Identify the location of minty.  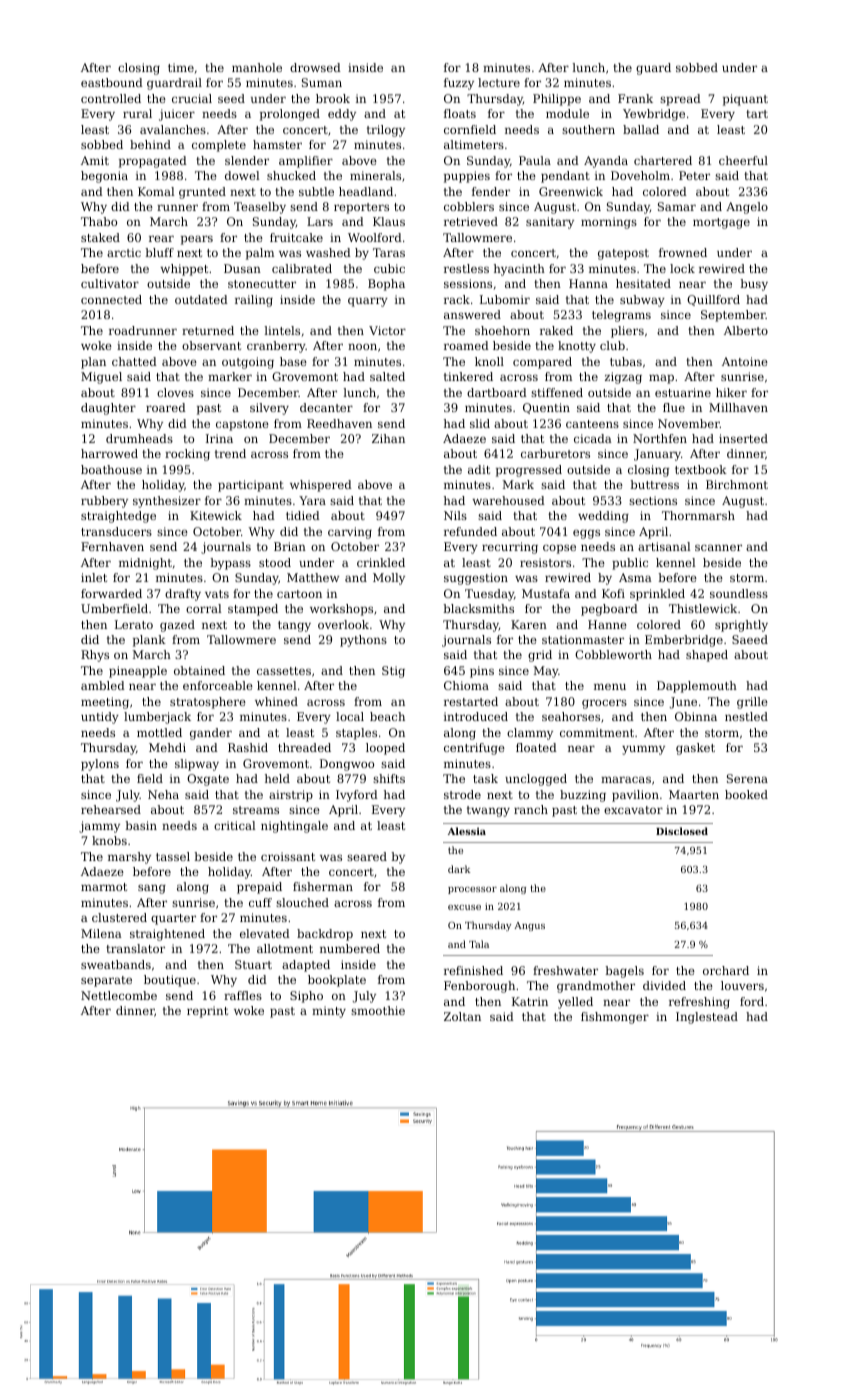
(329, 1012).
